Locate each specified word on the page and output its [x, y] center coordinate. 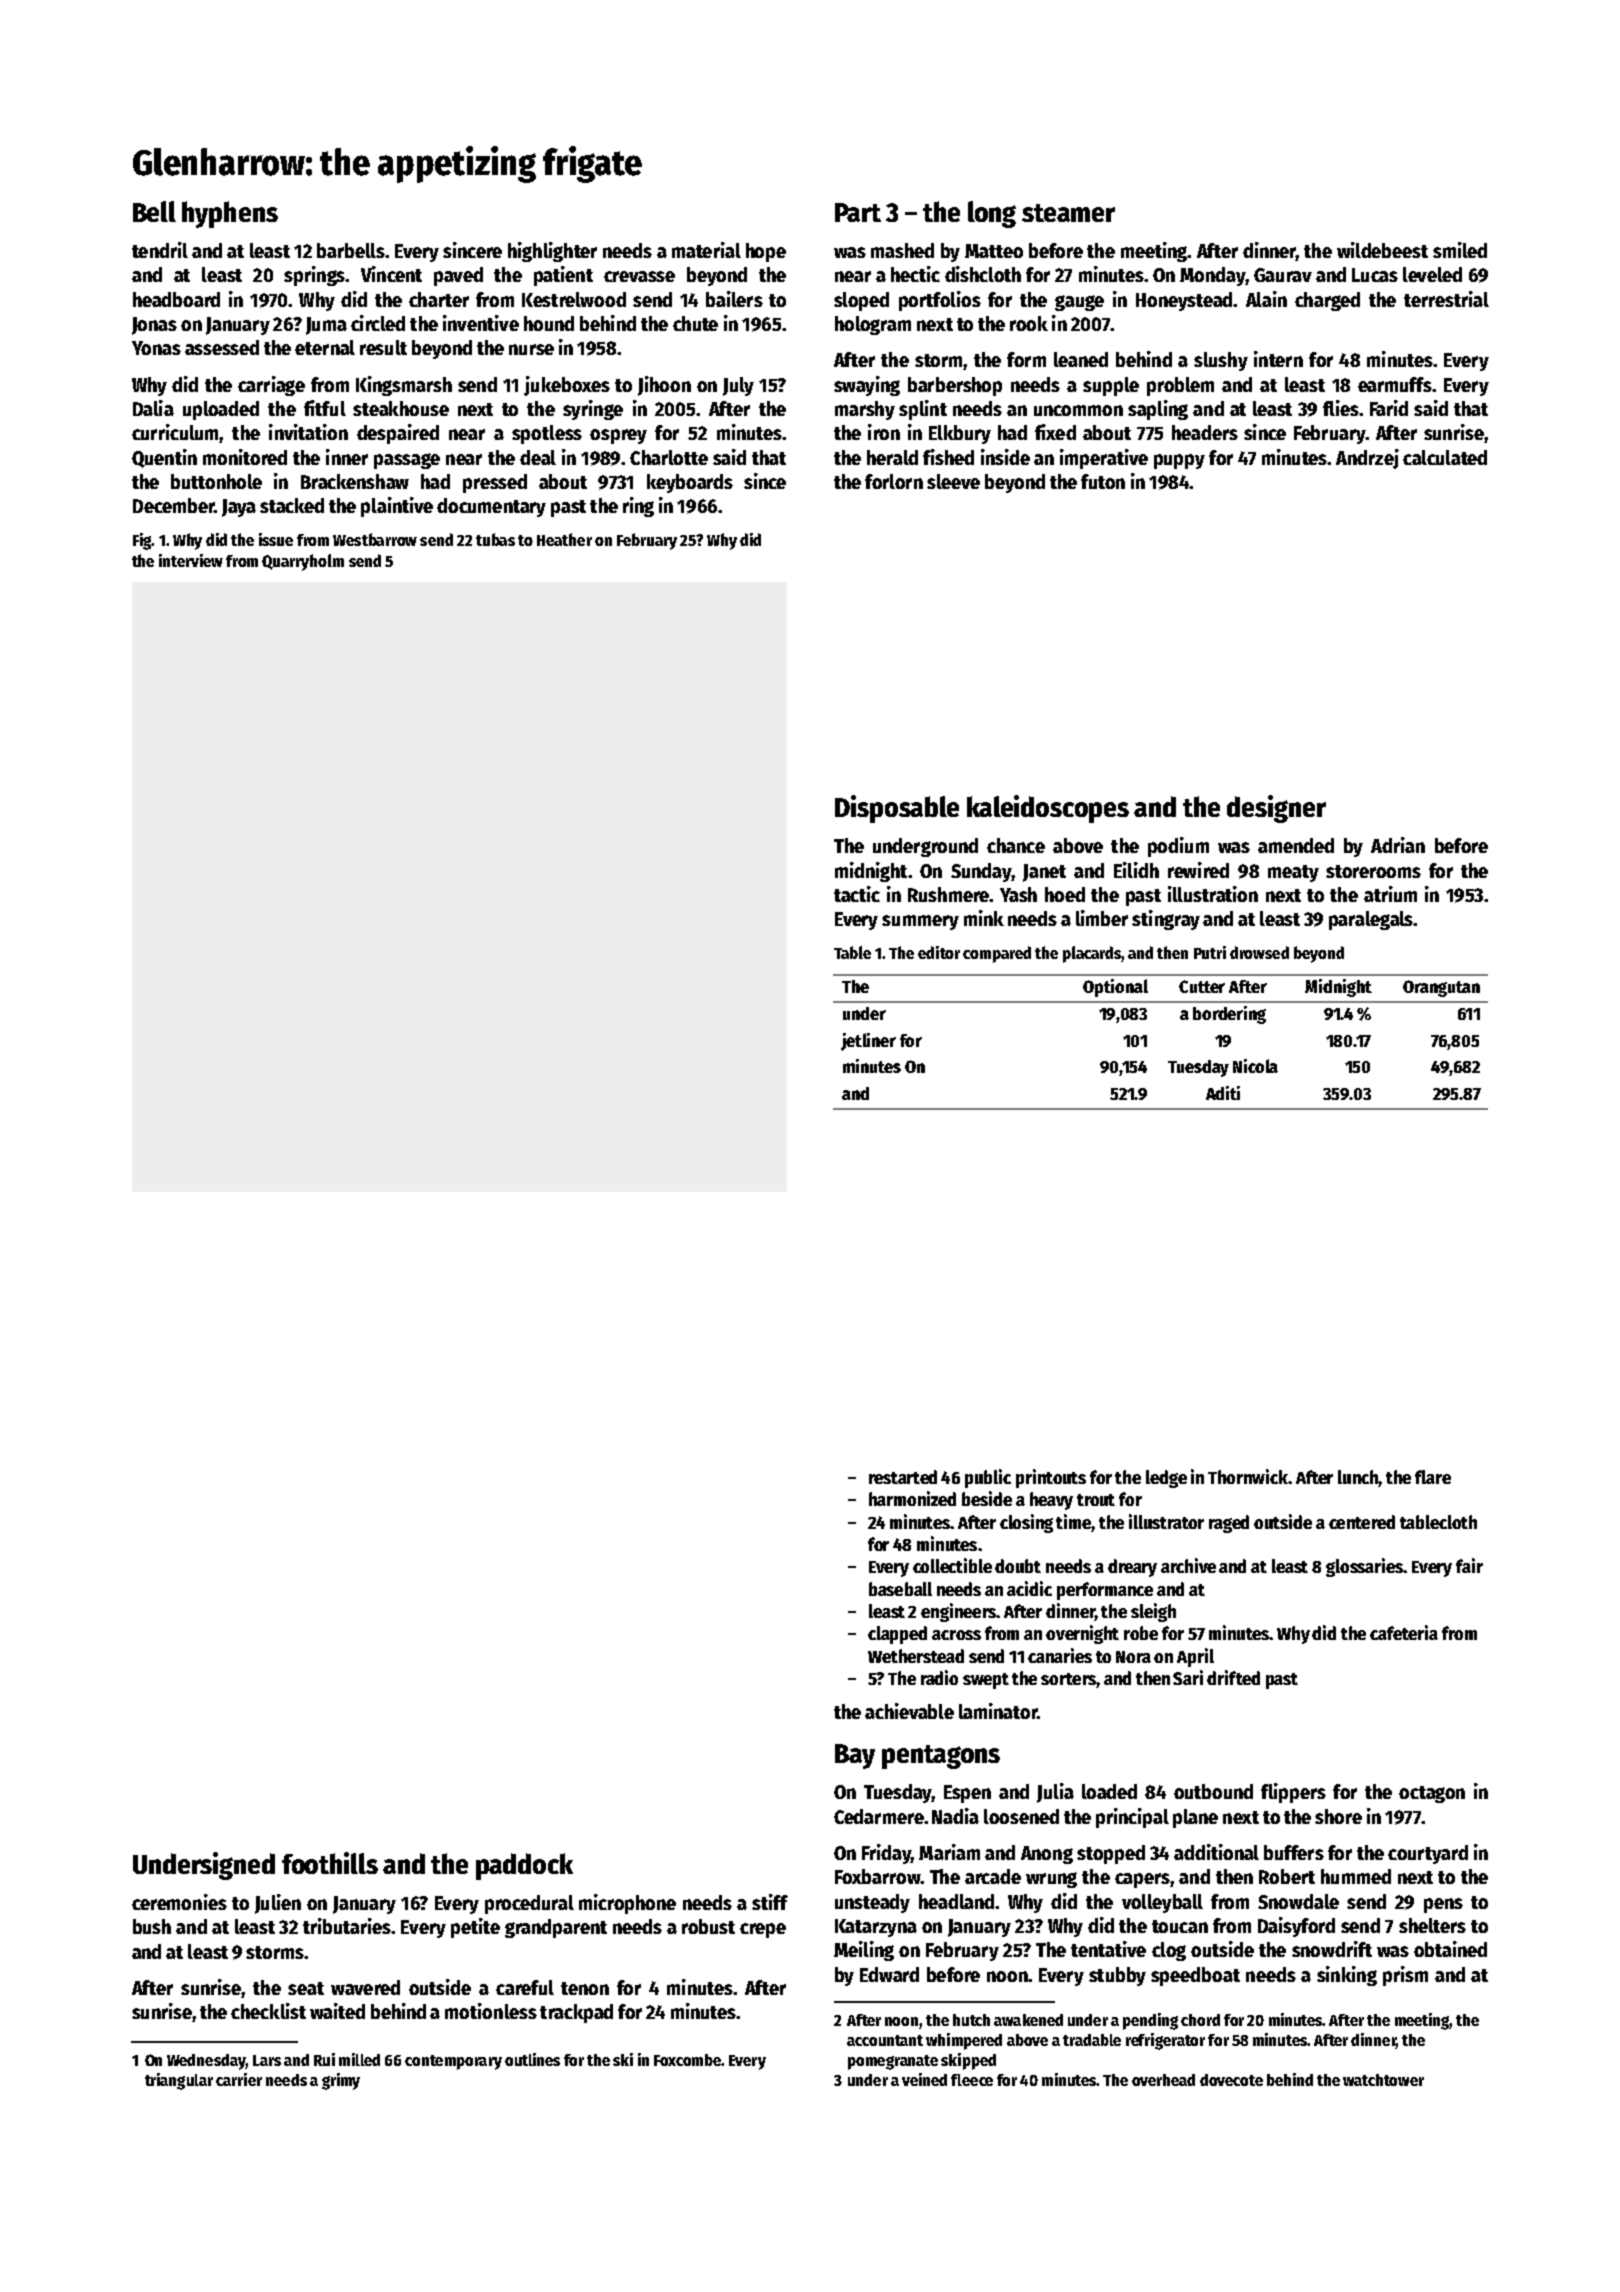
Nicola [1255, 1066]
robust [708, 1926]
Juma [326, 326]
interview [191, 560]
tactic [857, 894]
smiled [1460, 250]
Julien [278, 1904]
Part [858, 212]
